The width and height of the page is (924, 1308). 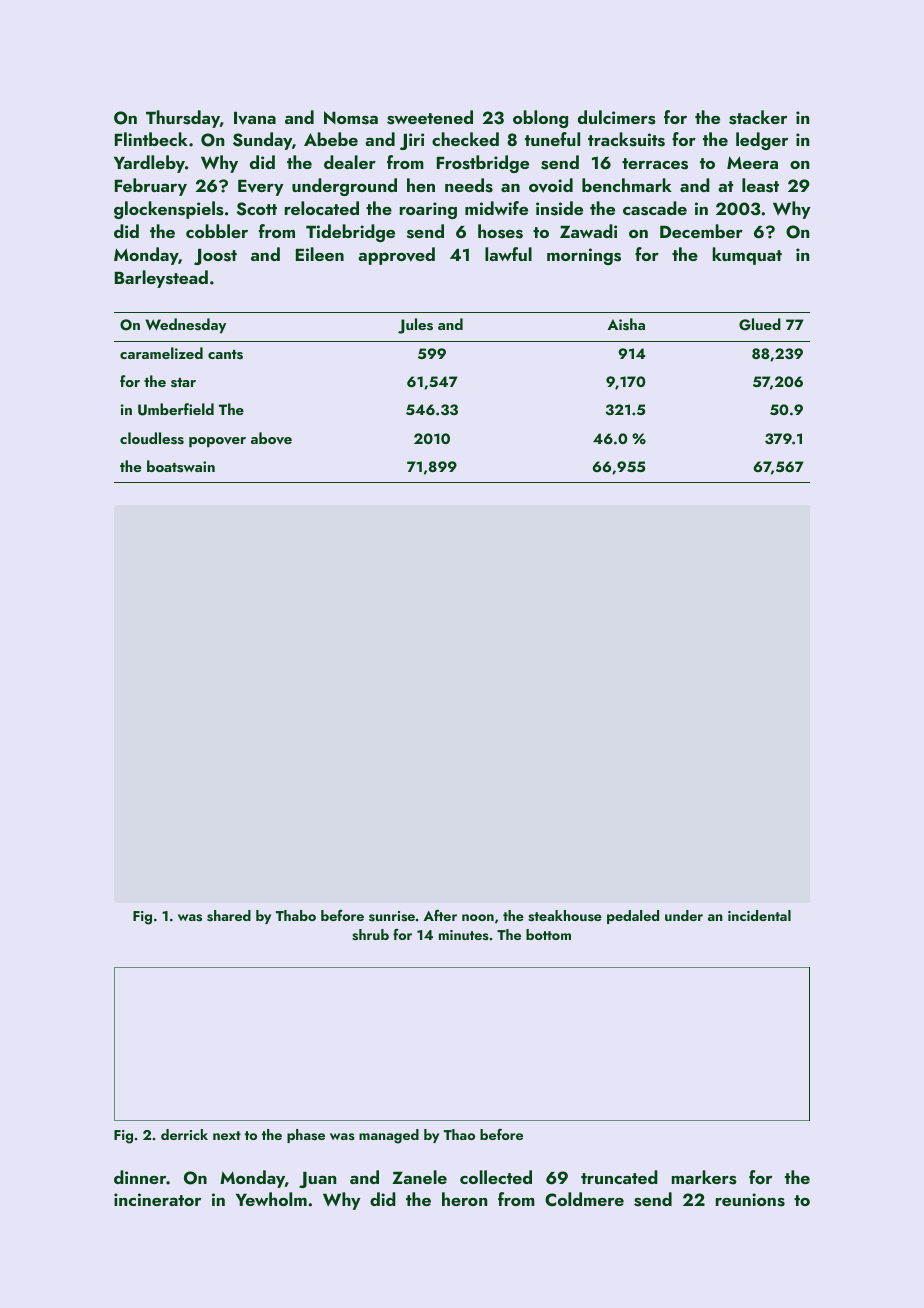 What do you see at coordinates (225, 355) in the page?
I see `cants` at bounding box center [225, 355].
